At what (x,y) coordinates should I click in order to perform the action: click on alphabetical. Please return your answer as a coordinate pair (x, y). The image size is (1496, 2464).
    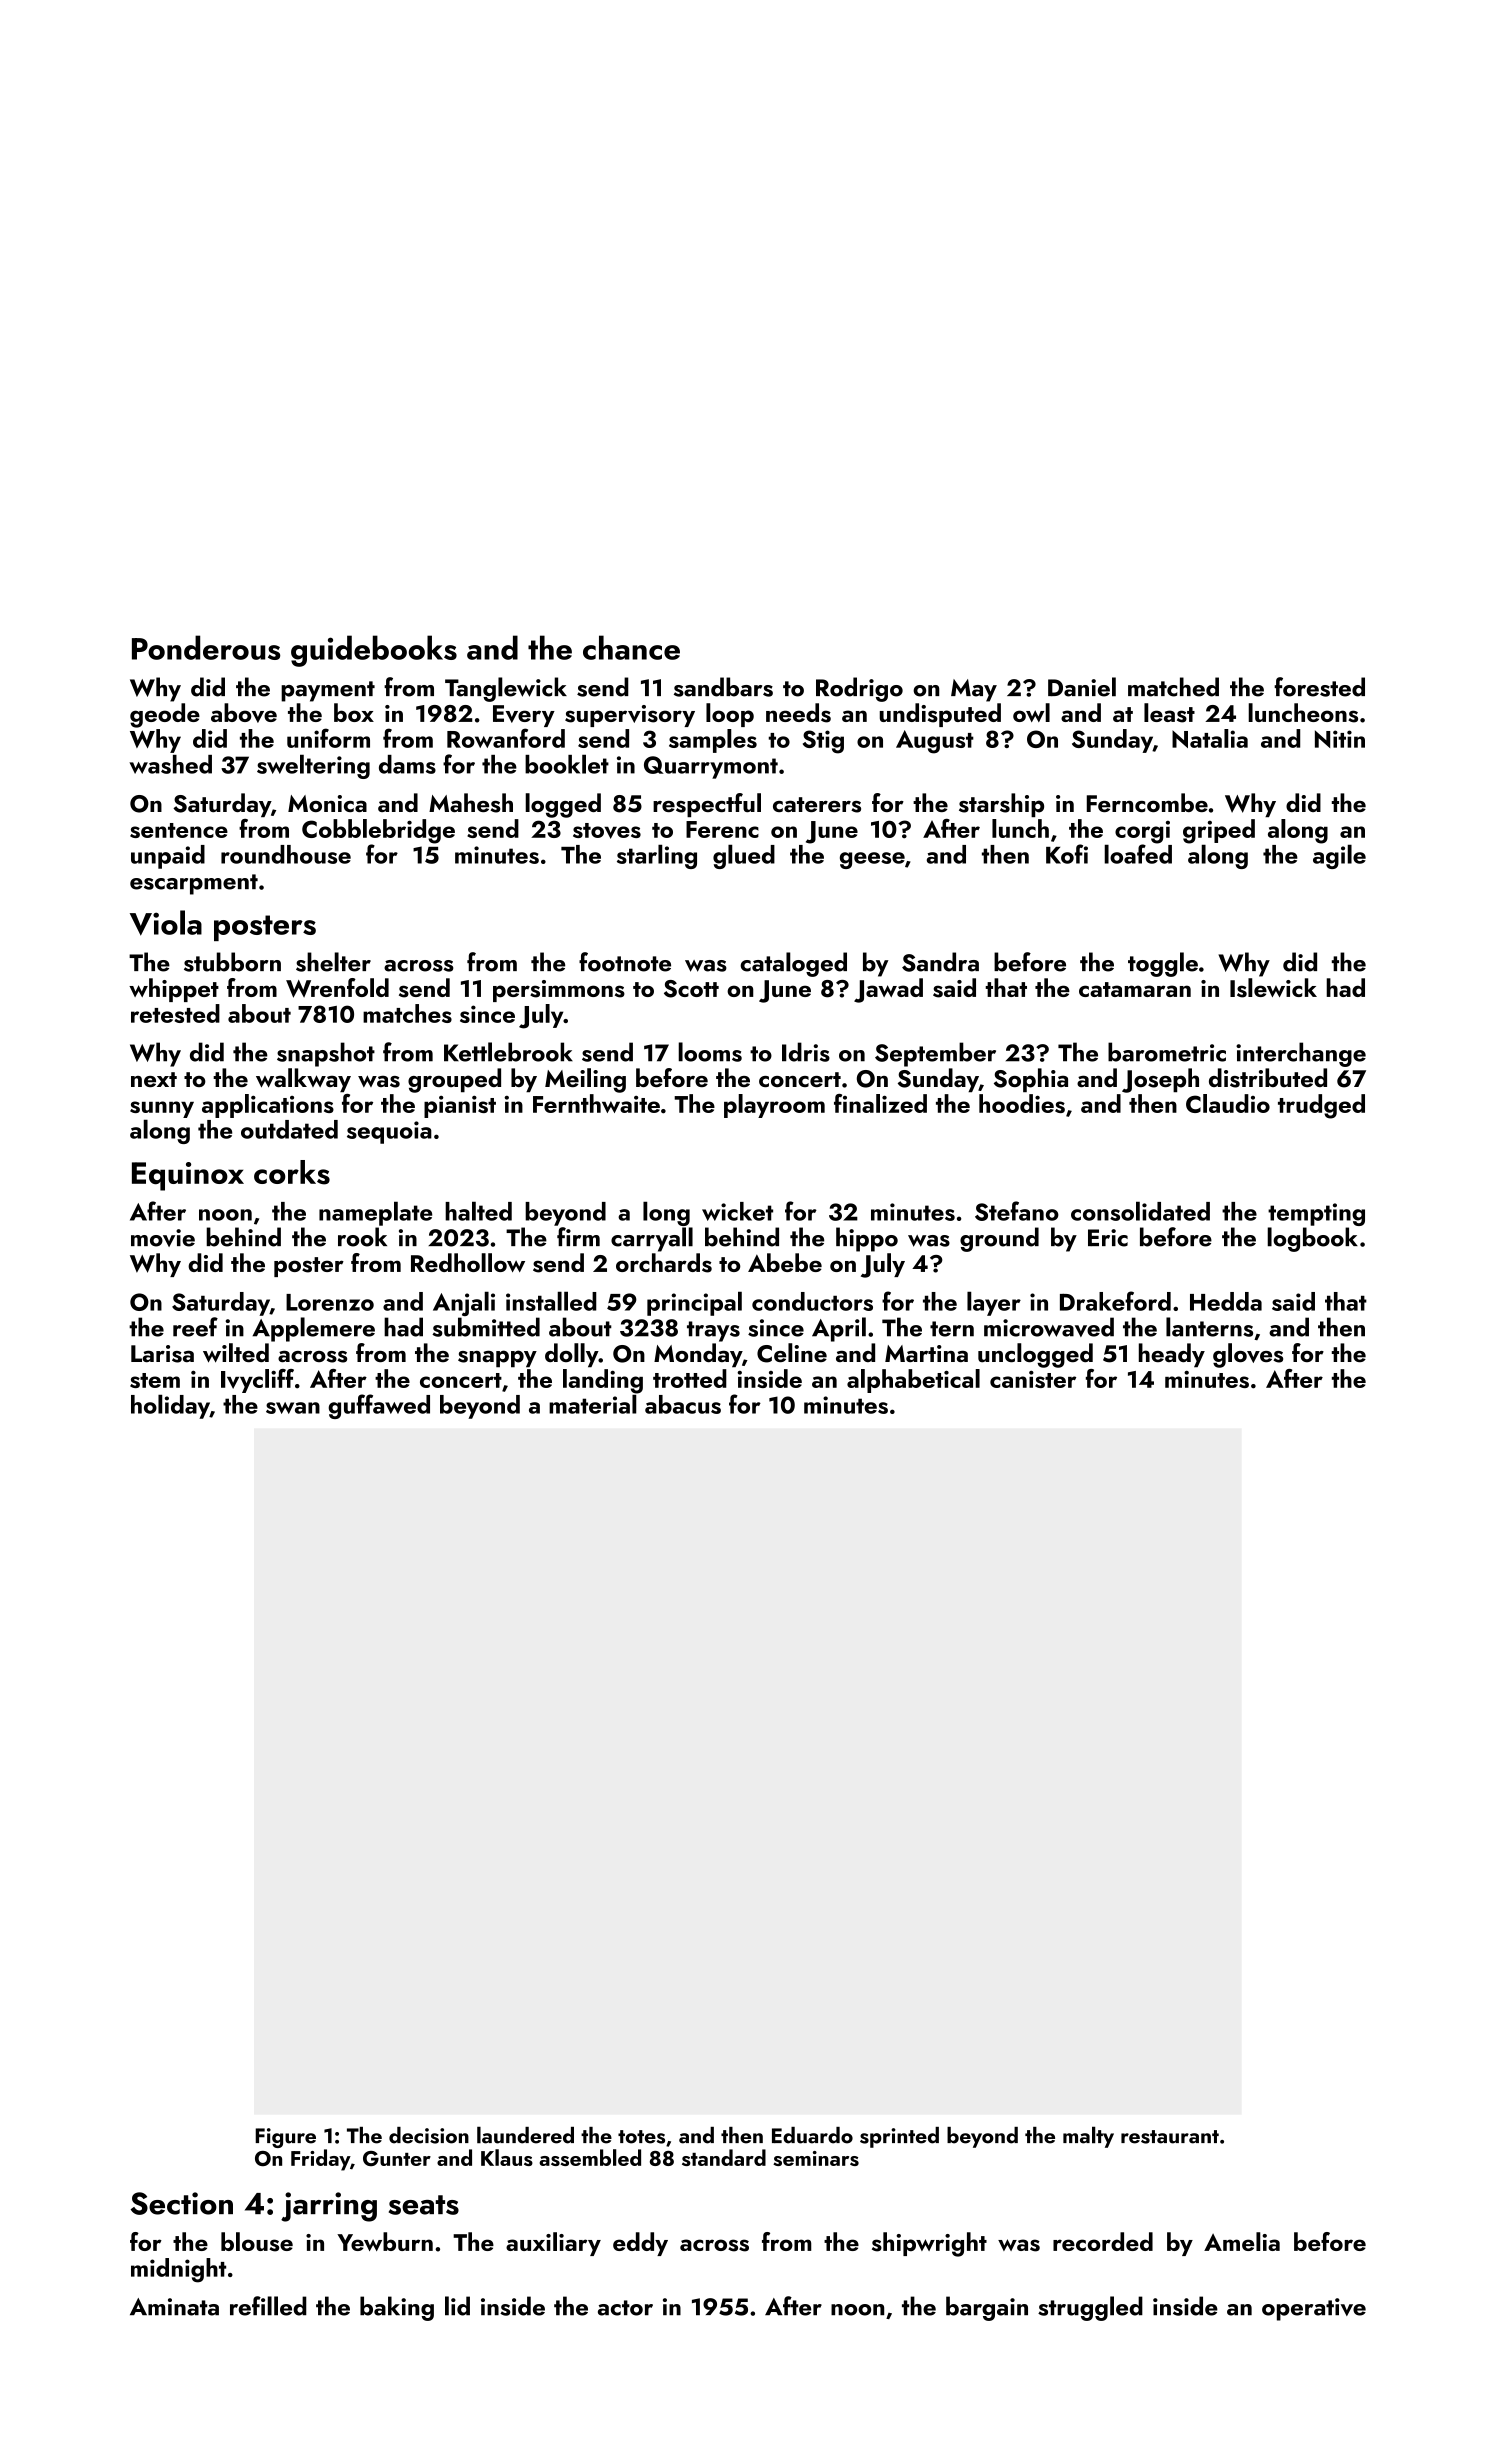
    Looking at the image, I should click on (913, 1381).
